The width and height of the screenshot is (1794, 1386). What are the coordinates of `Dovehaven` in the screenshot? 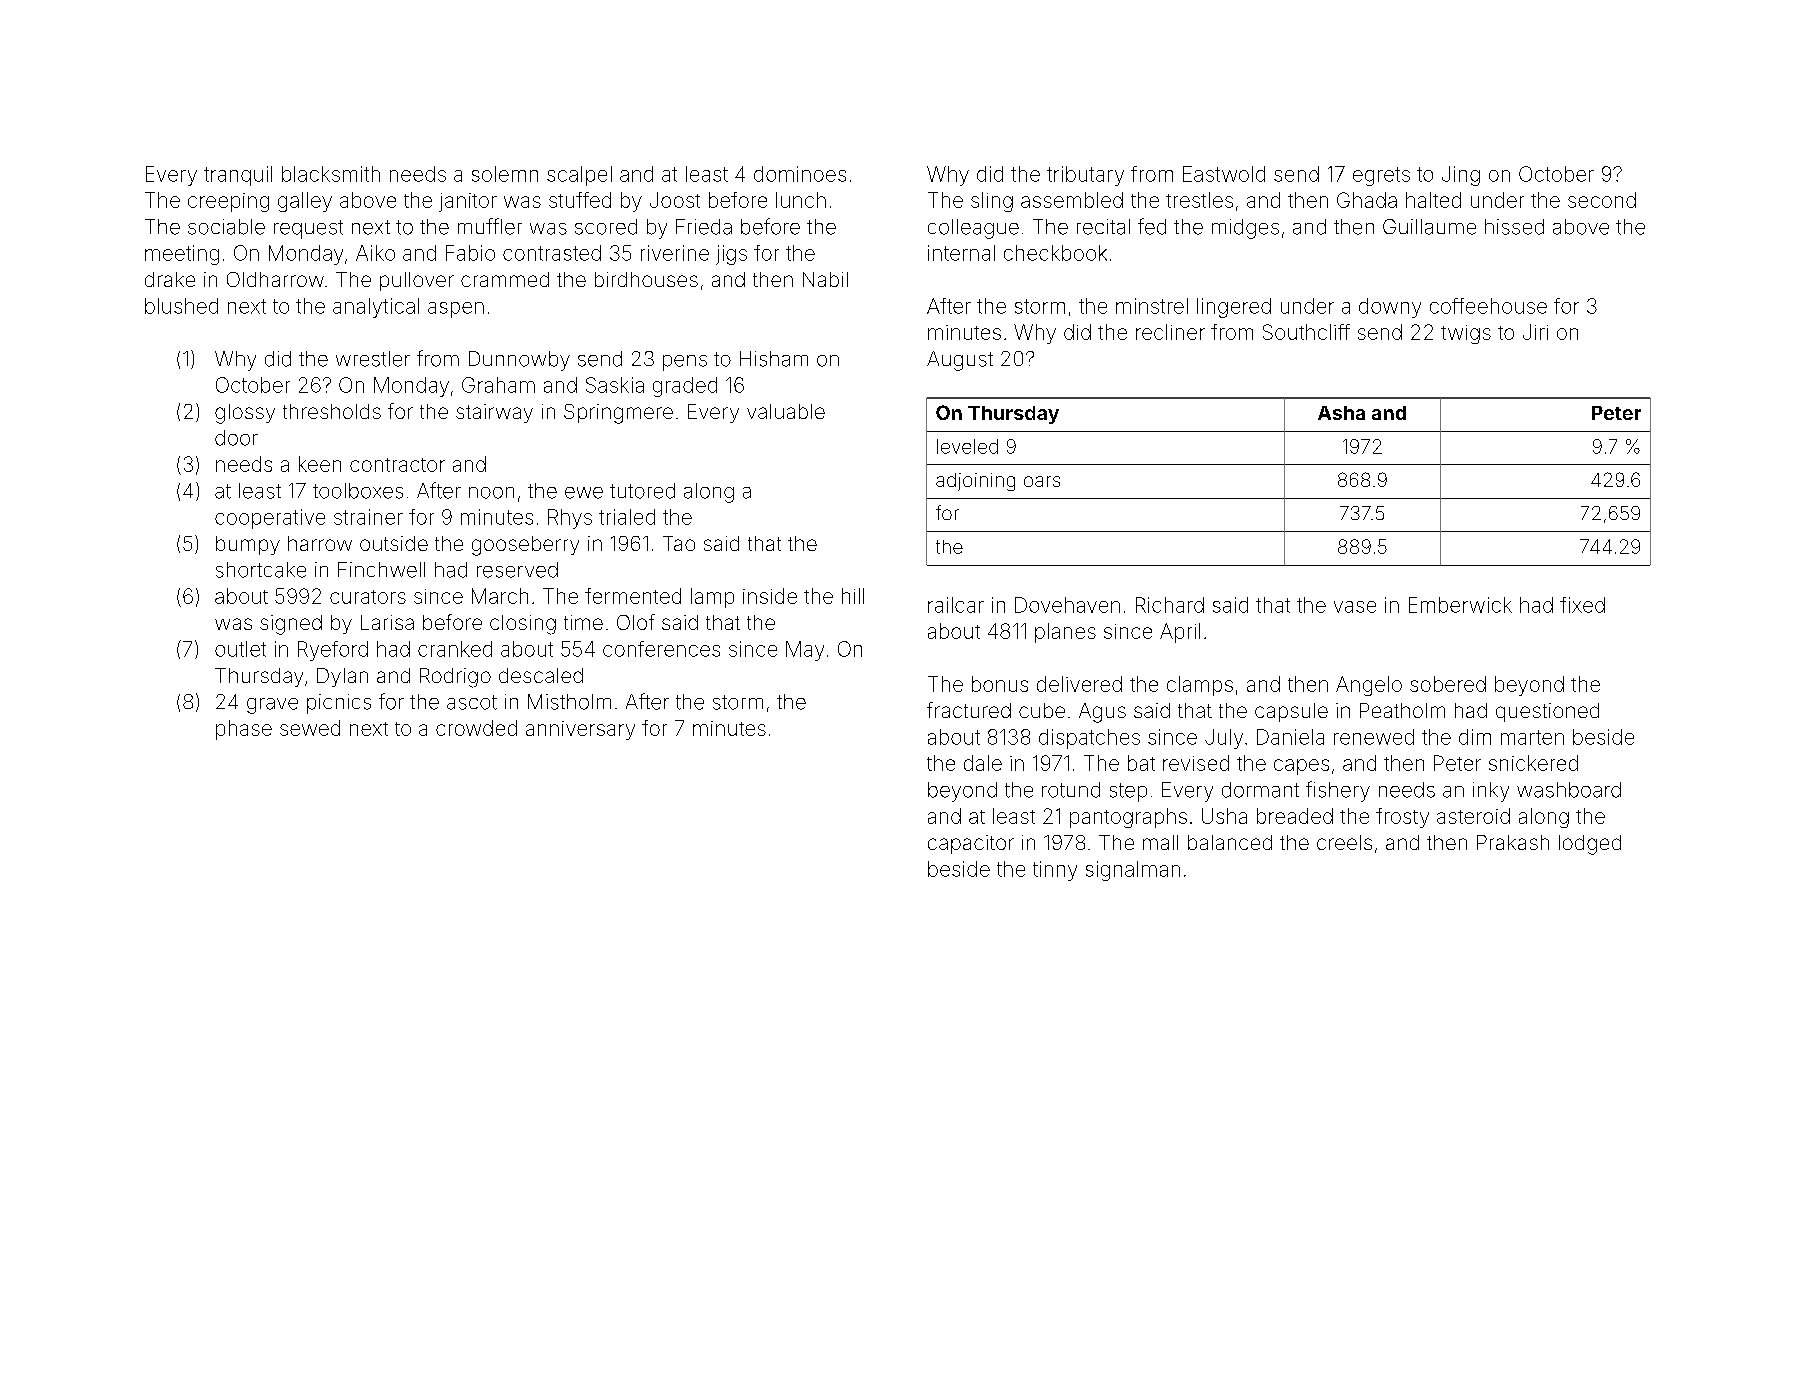 It's located at (1067, 605).
